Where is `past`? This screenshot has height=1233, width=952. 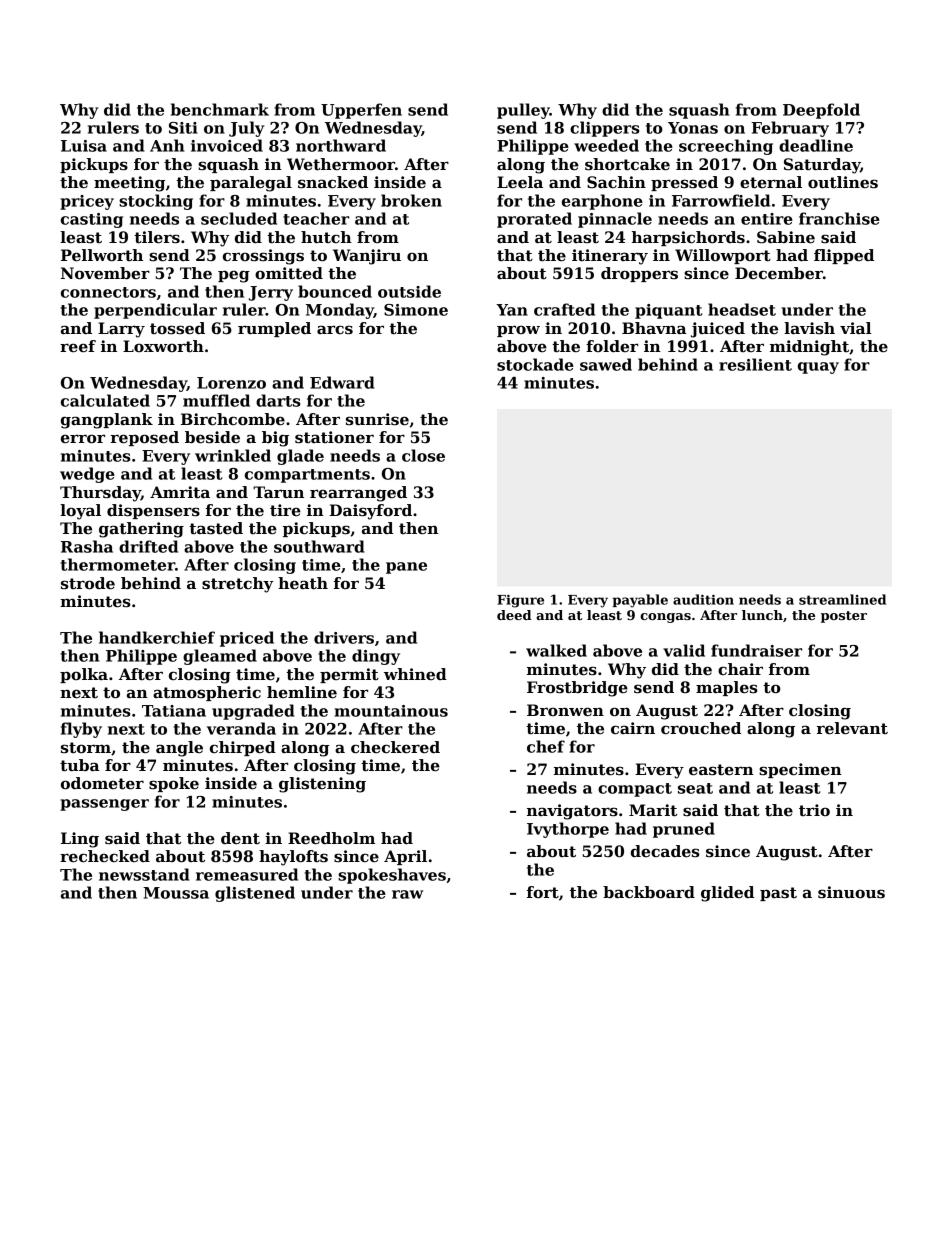
past is located at coordinates (778, 894).
